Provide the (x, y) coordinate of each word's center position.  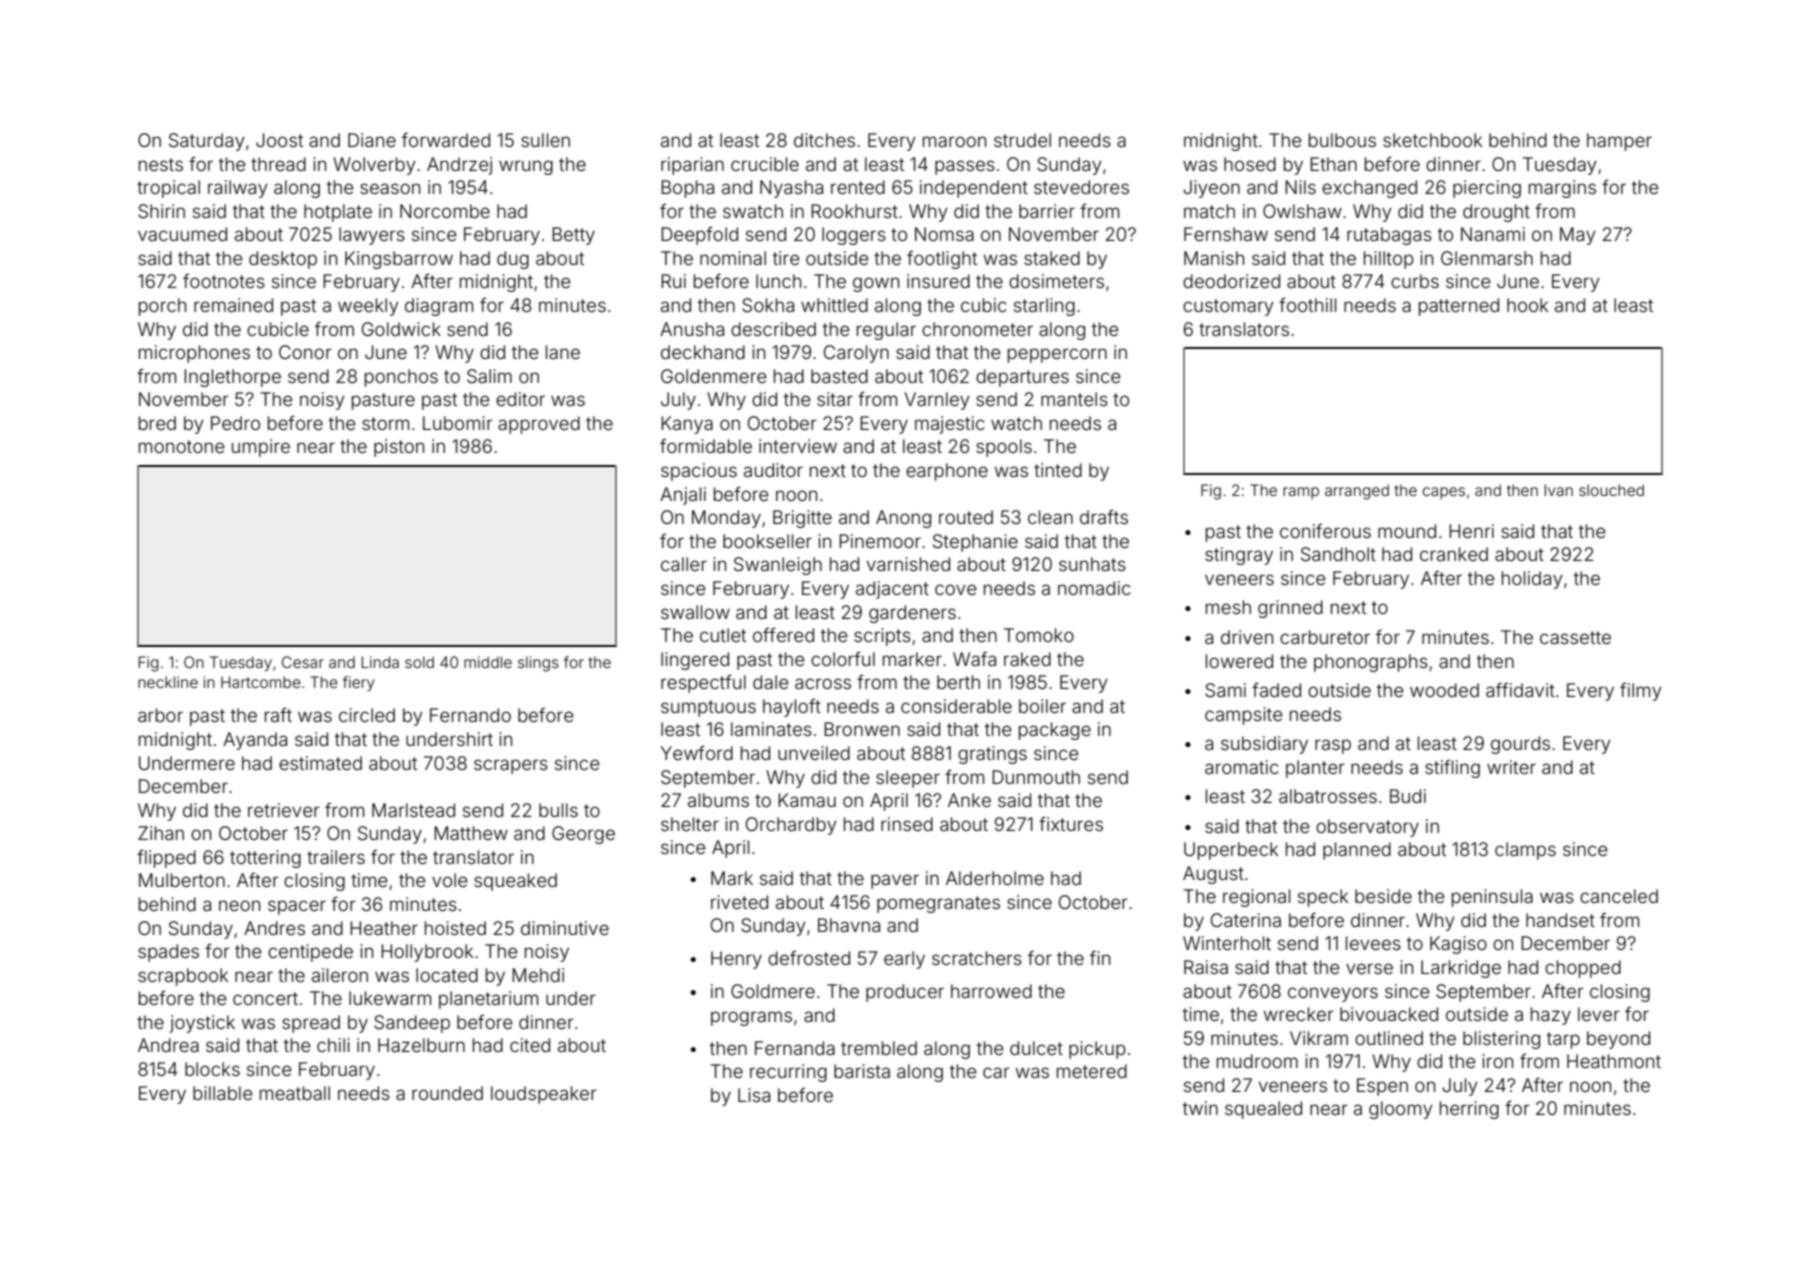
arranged (1357, 492)
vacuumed (182, 234)
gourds (1520, 745)
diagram (439, 307)
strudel (1022, 140)
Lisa (754, 1095)
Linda (380, 662)
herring (1469, 1110)
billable (223, 1093)
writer (1511, 767)
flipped (166, 859)
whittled (834, 305)
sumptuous (708, 708)
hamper (1619, 142)
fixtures (1071, 824)
